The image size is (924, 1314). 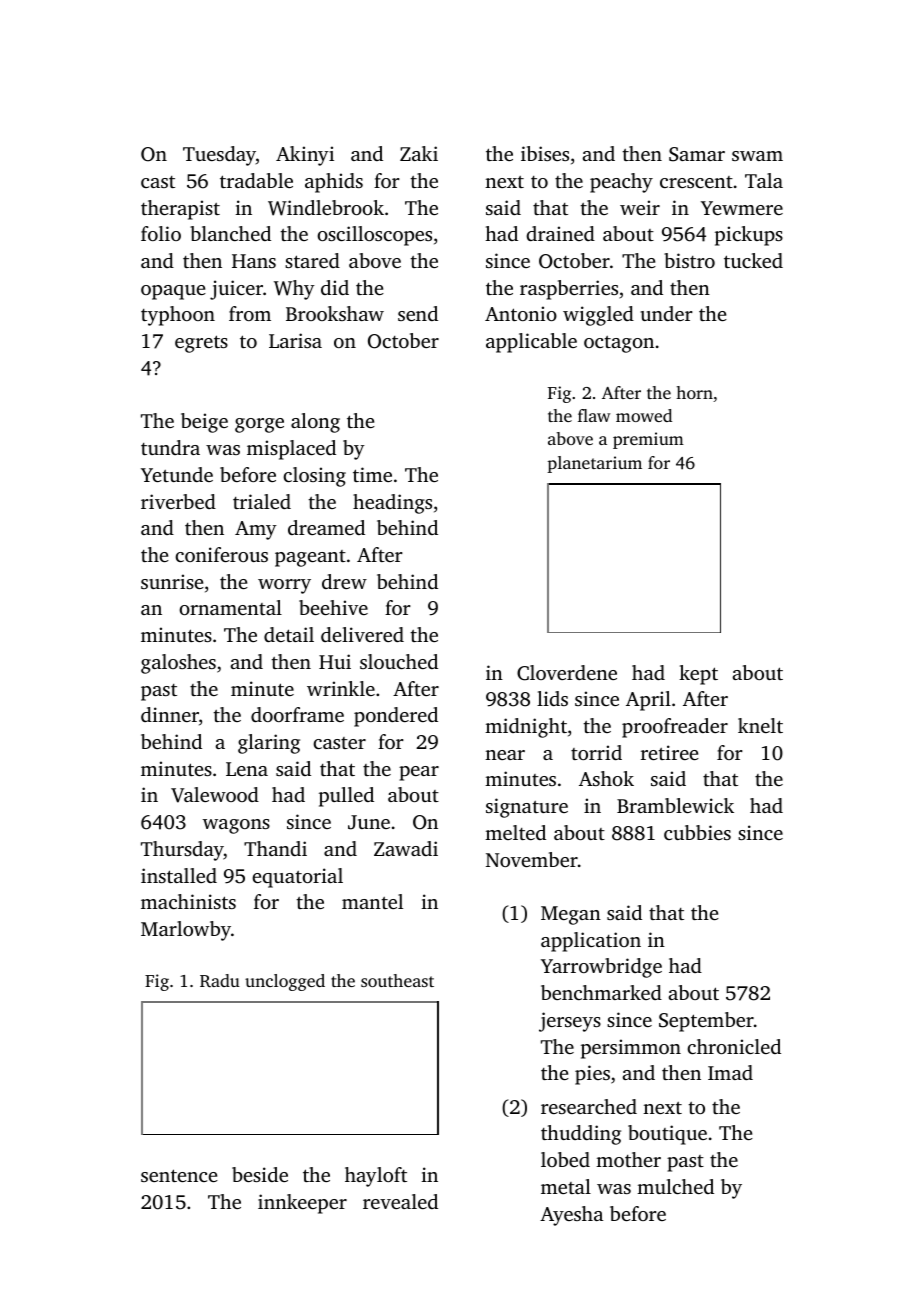 What do you see at coordinates (552, 698) in the page?
I see `lids` at bounding box center [552, 698].
